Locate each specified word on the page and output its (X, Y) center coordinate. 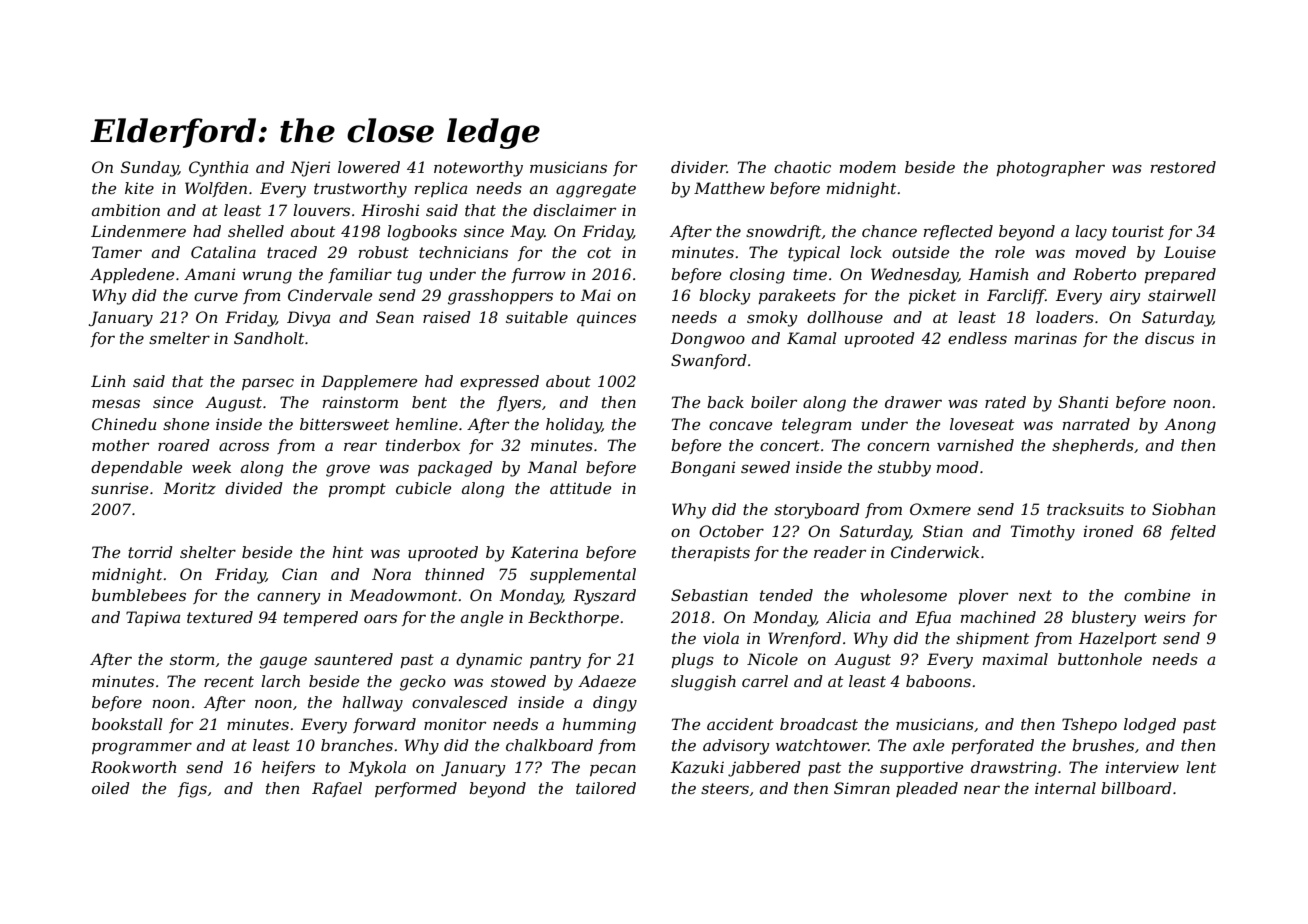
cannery (289, 598)
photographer (1050, 169)
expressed (499, 382)
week (211, 467)
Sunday (149, 169)
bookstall (127, 724)
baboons (938, 681)
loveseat (982, 424)
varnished (975, 445)
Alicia (848, 617)
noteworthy (478, 169)
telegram (817, 426)
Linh (108, 381)
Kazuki (697, 767)
